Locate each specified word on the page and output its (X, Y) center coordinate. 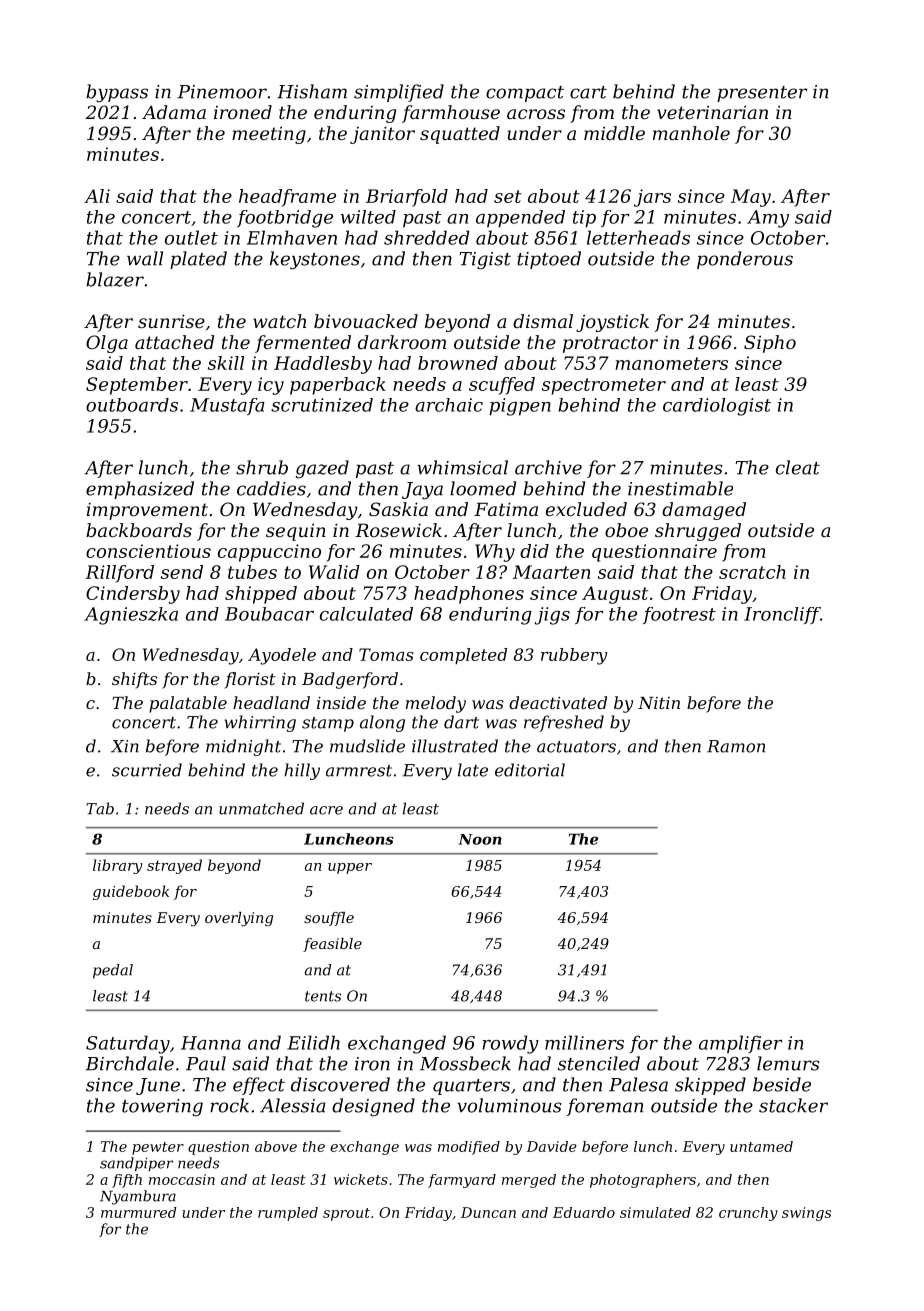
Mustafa (227, 406)
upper (350, 868)
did (534, 551)
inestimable (680, 488)
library (118, 866)
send (182, 572)
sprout (346, 1214)
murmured (138, 1212)
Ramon (736, 746)
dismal (543, 321)
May (751, 198)
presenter (762, 94)
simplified (399, 93)
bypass (117, 93)
